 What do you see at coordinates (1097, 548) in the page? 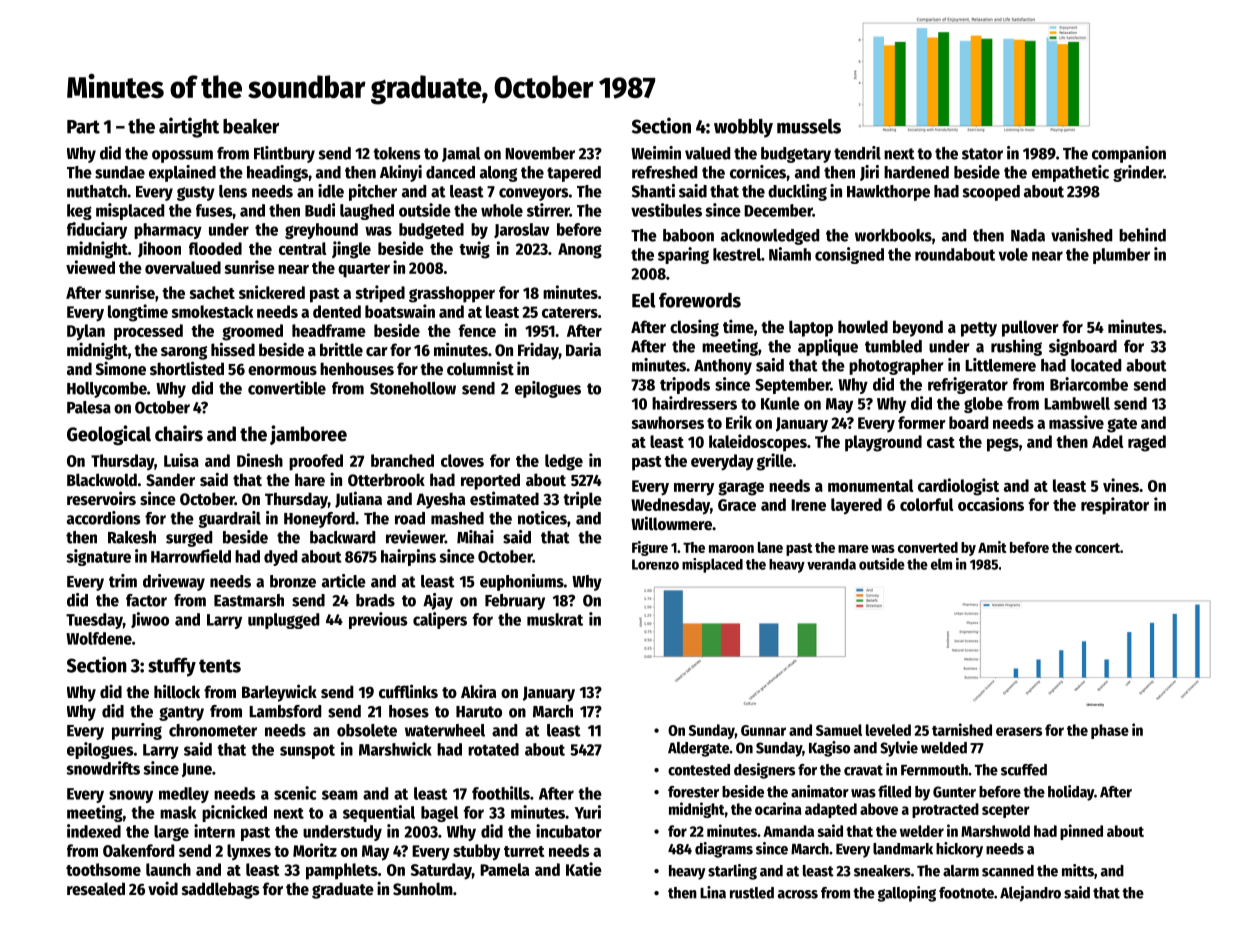
I see `concert` at bounding box center [1097, 548].
